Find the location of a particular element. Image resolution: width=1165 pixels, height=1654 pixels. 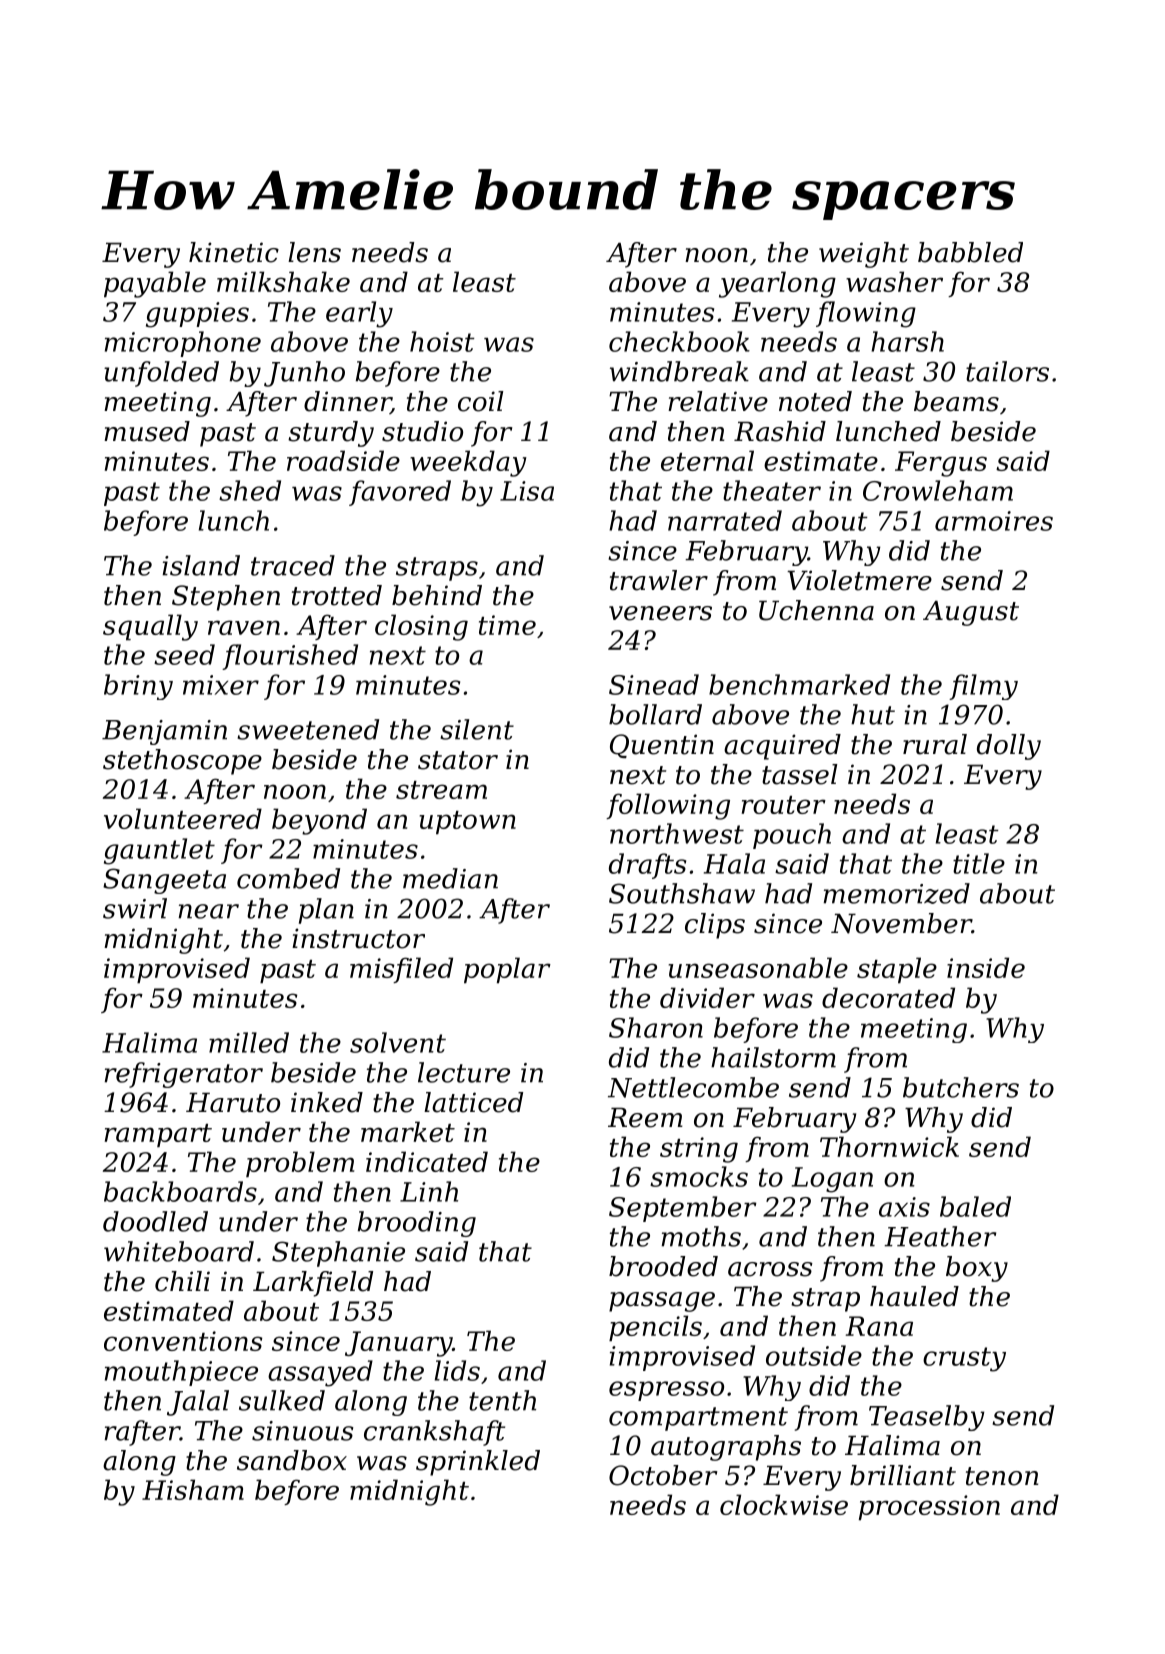

lens is located at coordinates (314, 252).
